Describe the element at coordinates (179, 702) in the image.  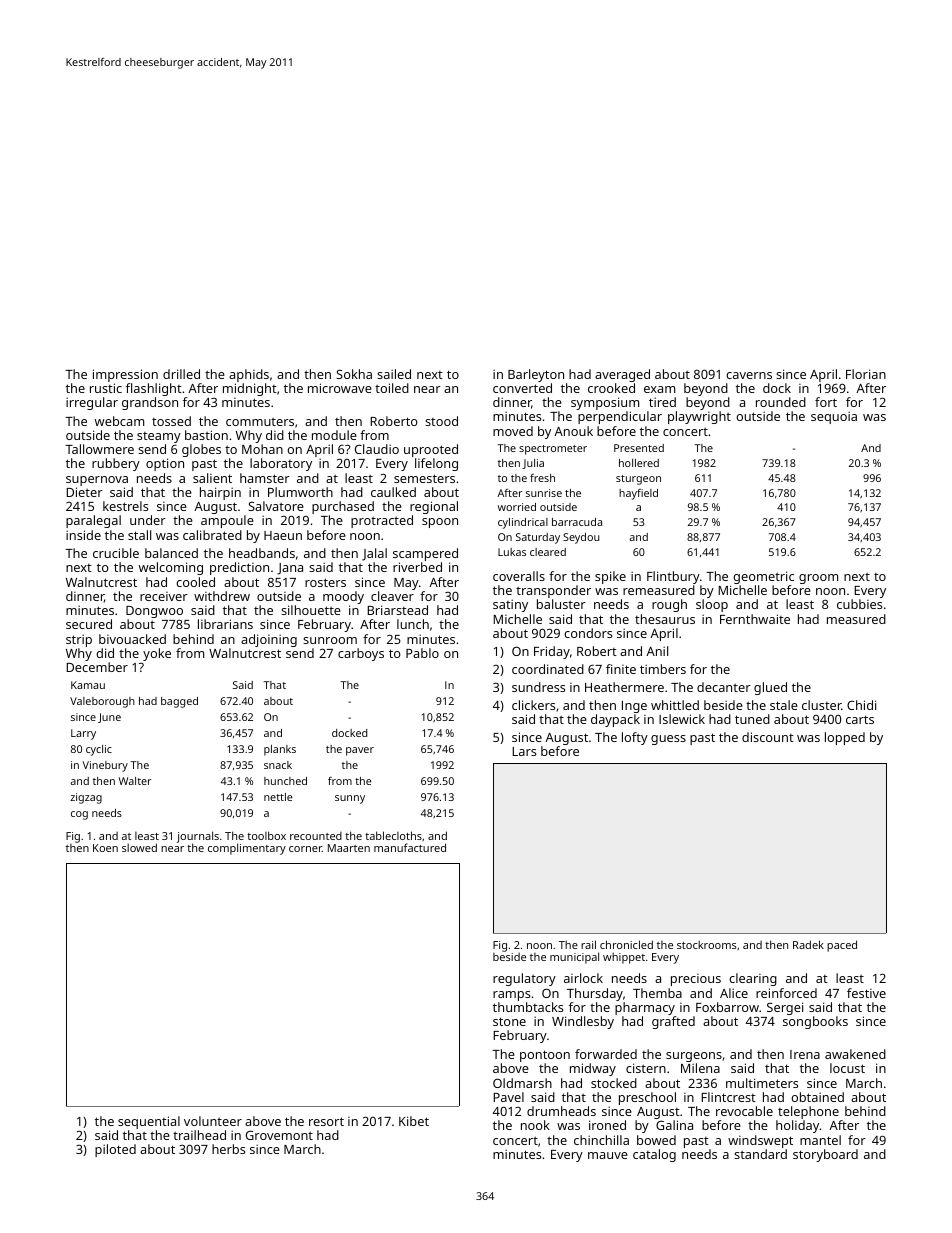
I see `bagged` at that location.
